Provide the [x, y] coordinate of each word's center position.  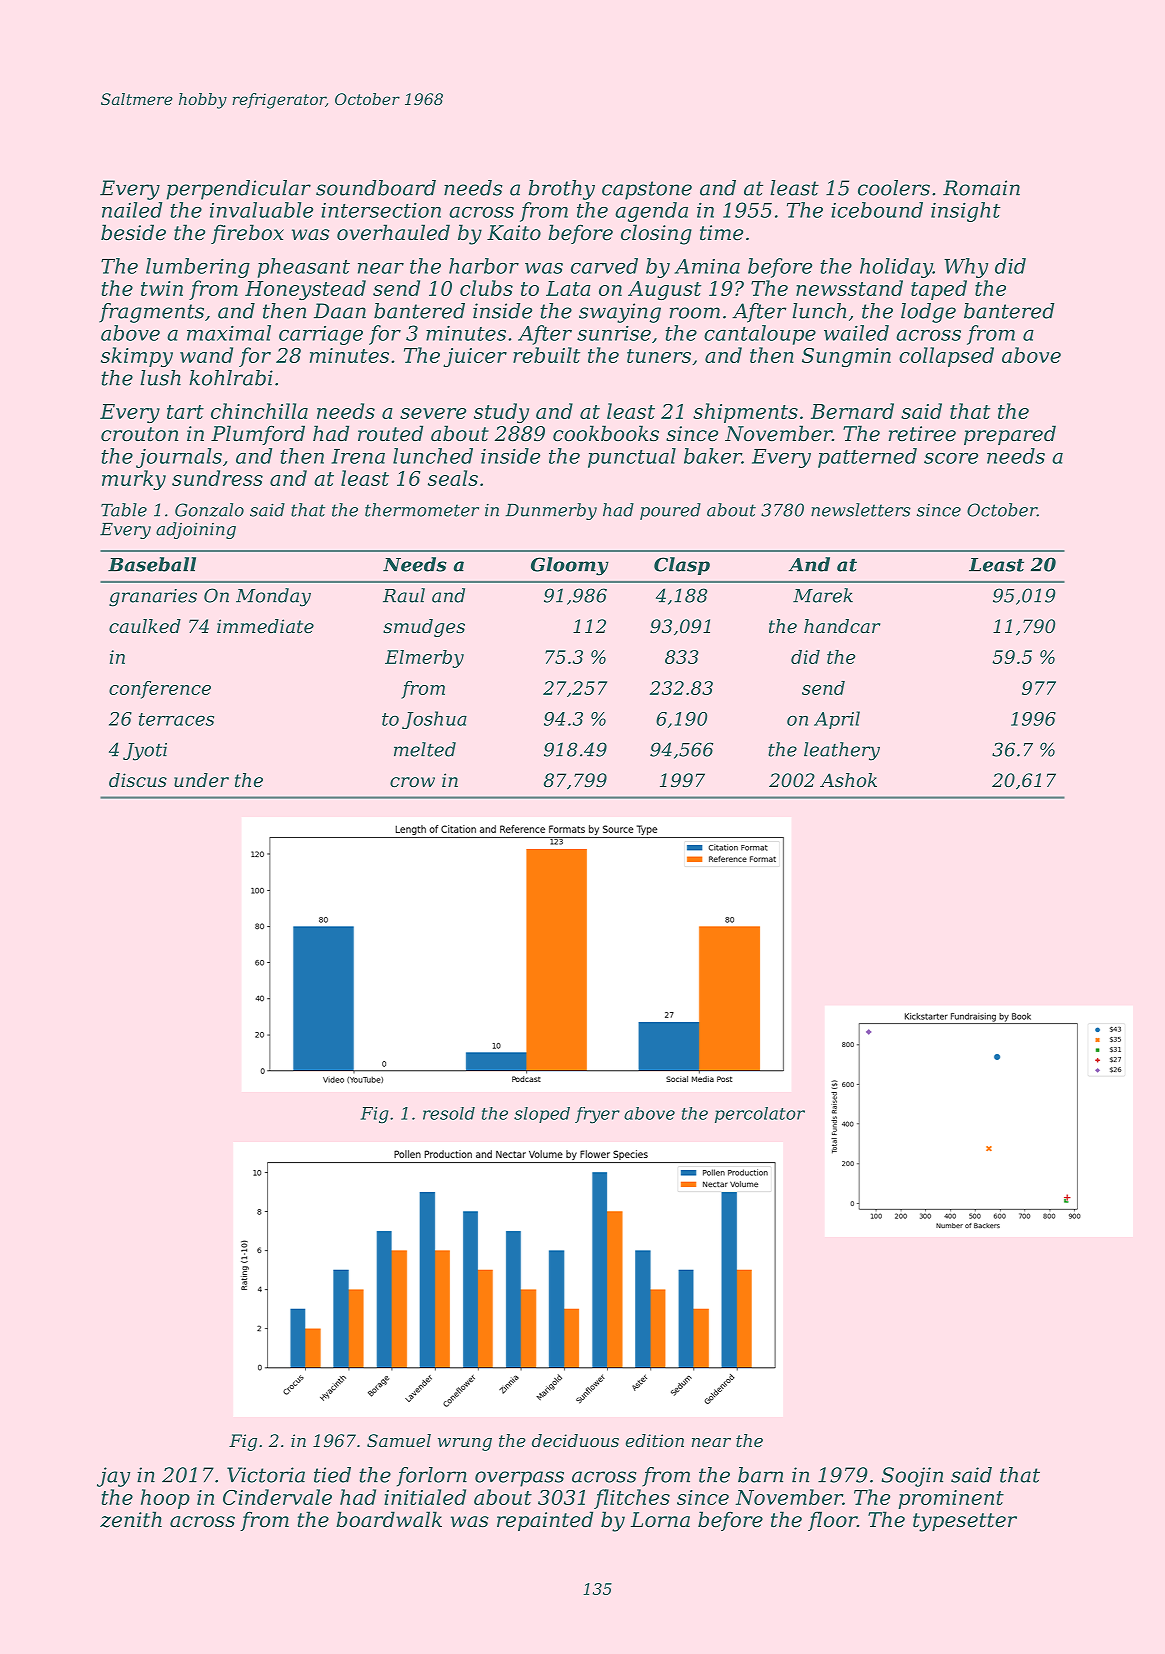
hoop [165, 1499]
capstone [647, 190]
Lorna [660, 1520]
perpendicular [239, 190]
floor [832, 1521]
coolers [894, 188]
